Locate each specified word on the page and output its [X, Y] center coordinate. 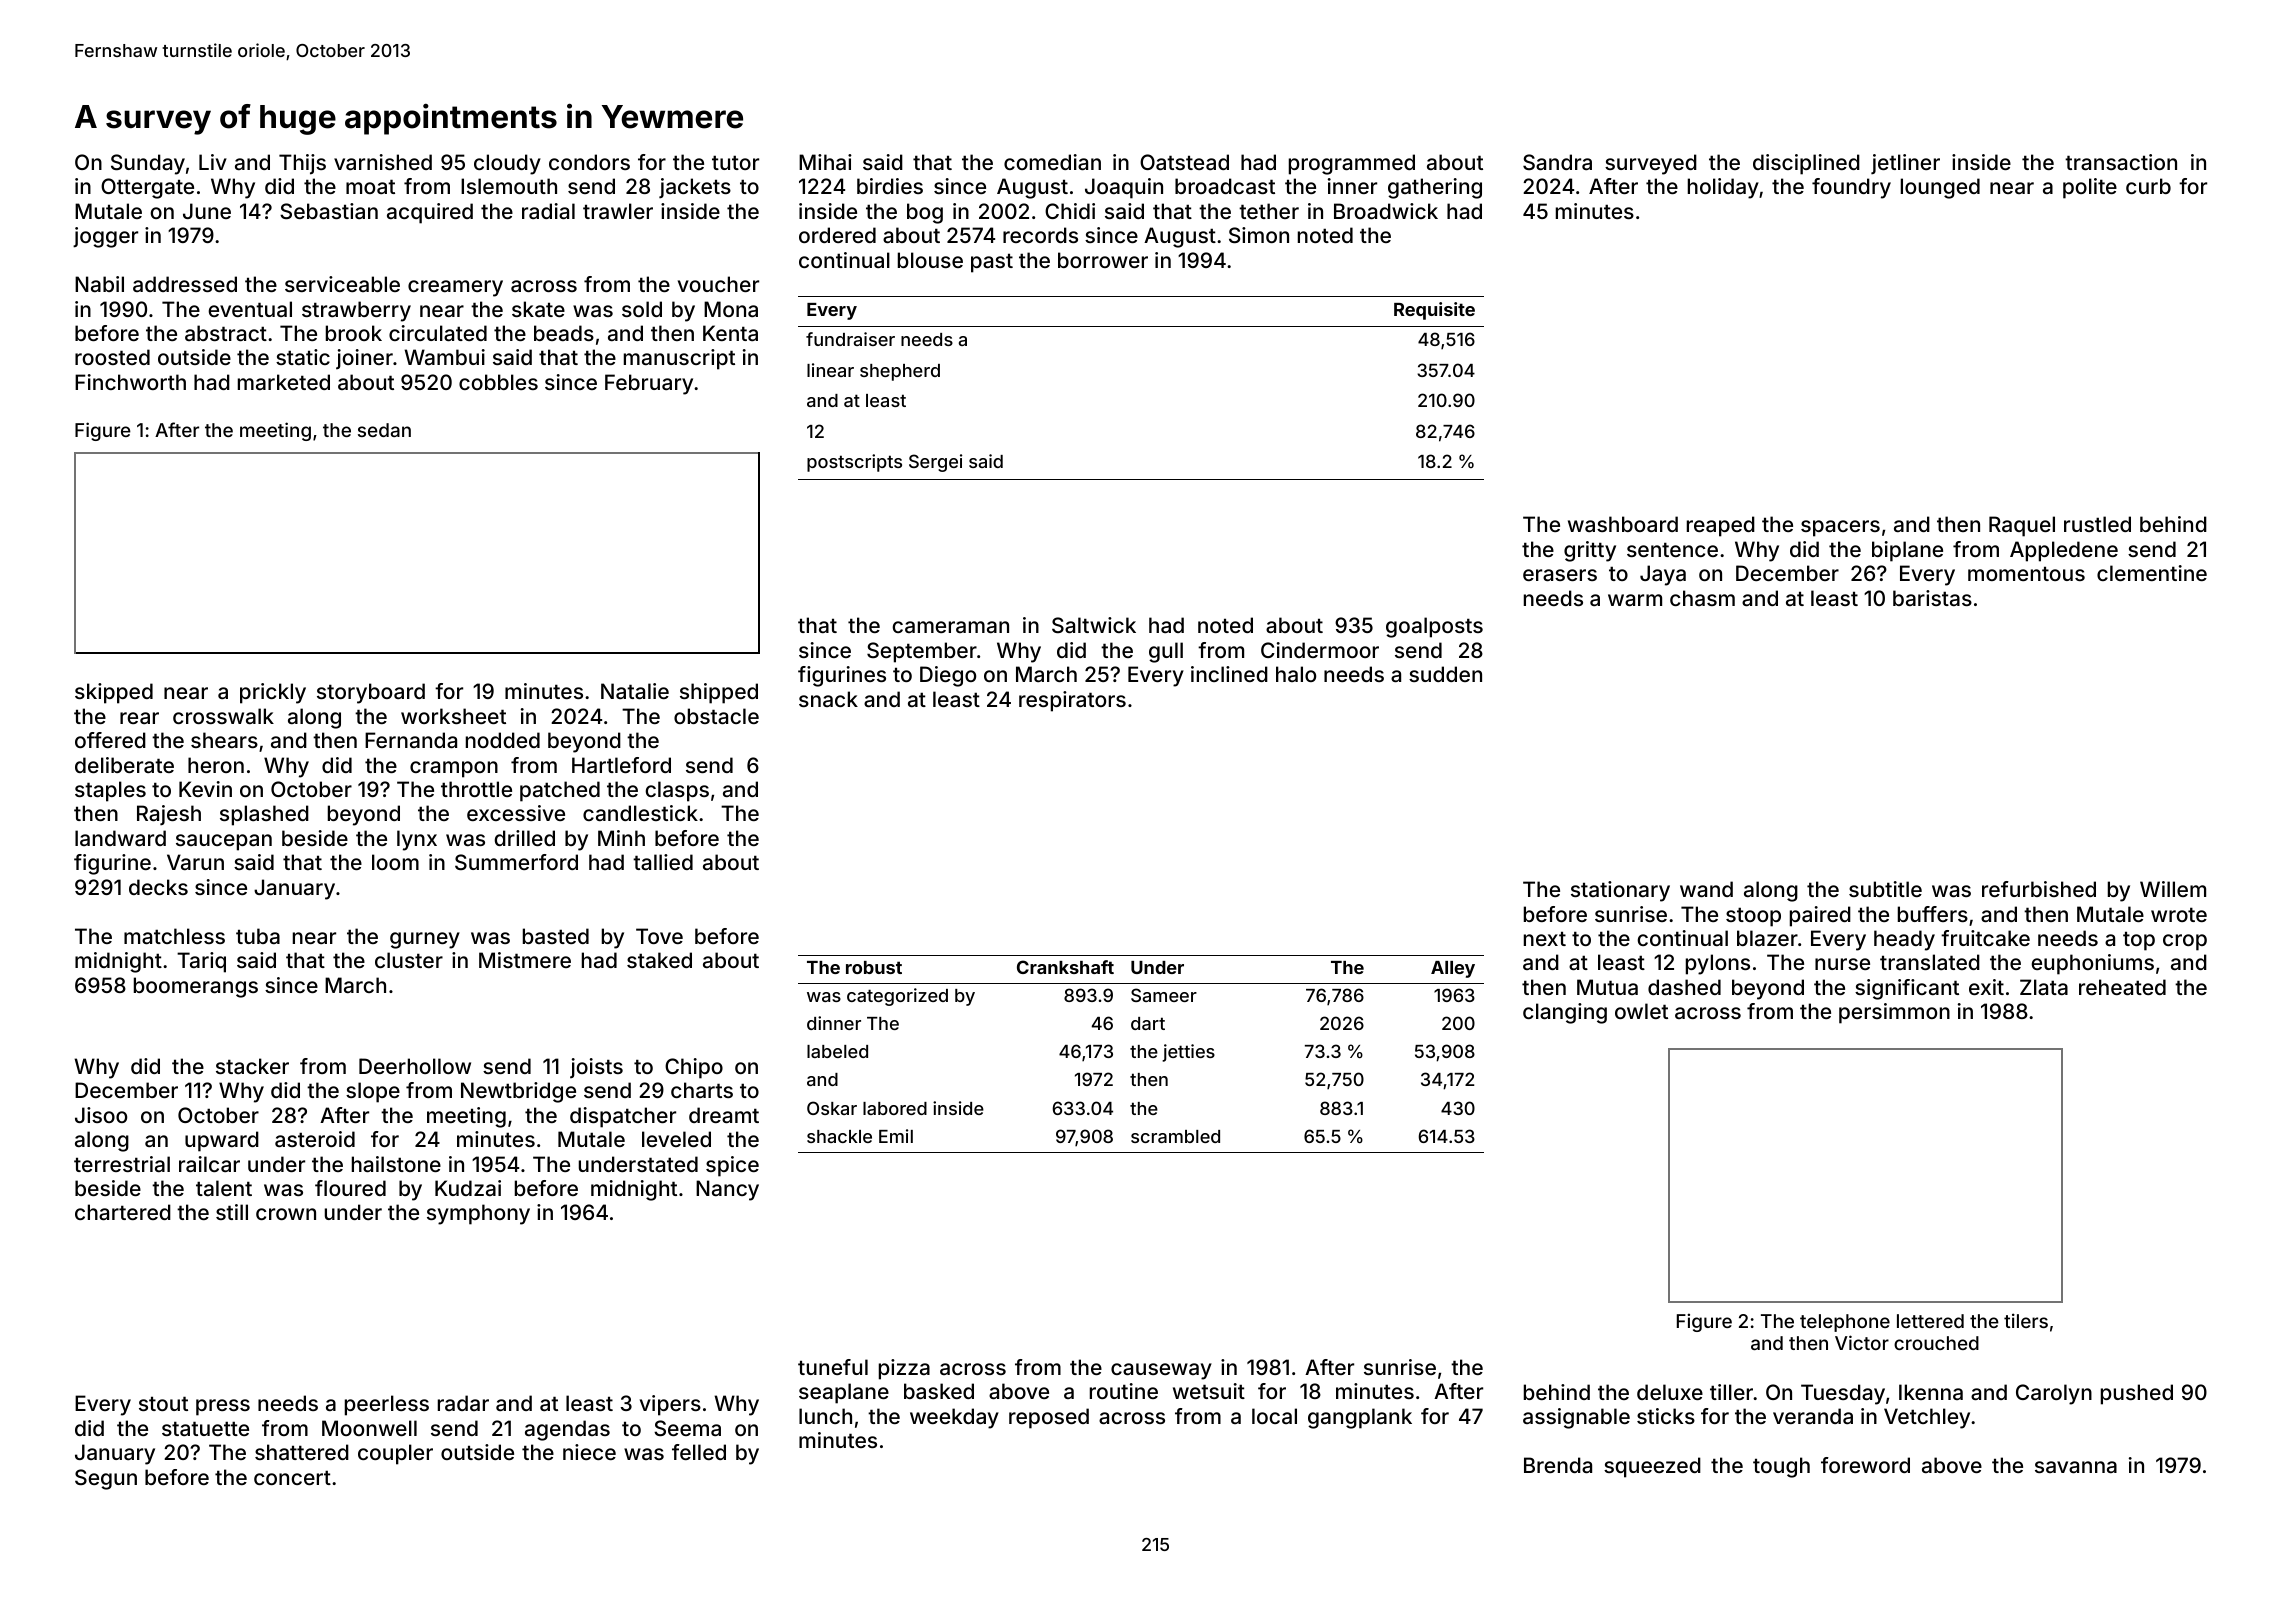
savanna [2076, 1467]
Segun [106, 1479]
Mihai [825, 162]
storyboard [371, 693]
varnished [383, 162]
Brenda [1558, 1465]
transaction [2121, 162]
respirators [1072, 701]
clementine [2152, 573]
